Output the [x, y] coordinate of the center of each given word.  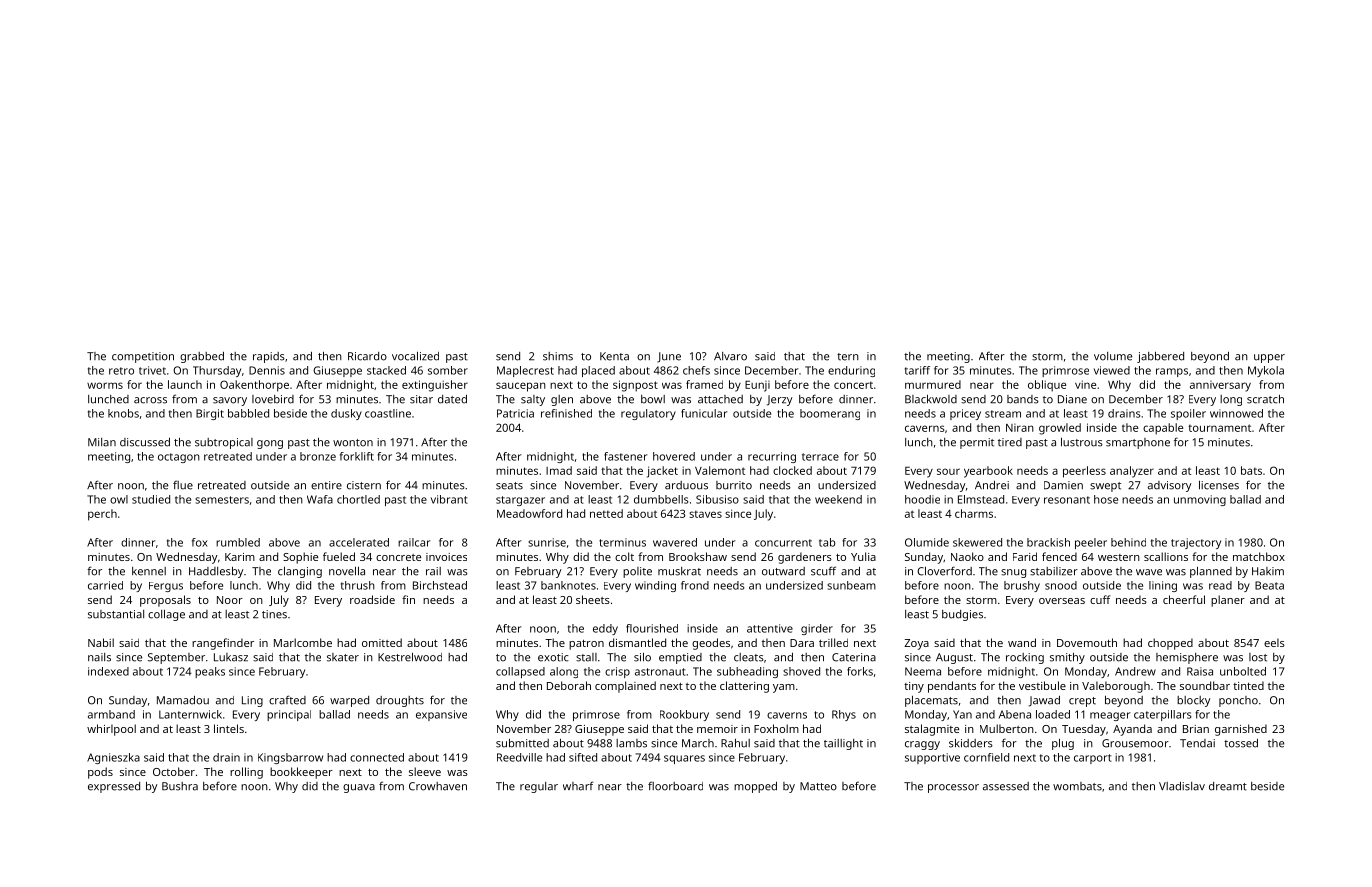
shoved [801, 671]
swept [1105, 487]
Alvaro [730, 356]
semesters [222, 500]
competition [143, 357]
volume [1113, 356]
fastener [625, 456]
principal [289, 715]
